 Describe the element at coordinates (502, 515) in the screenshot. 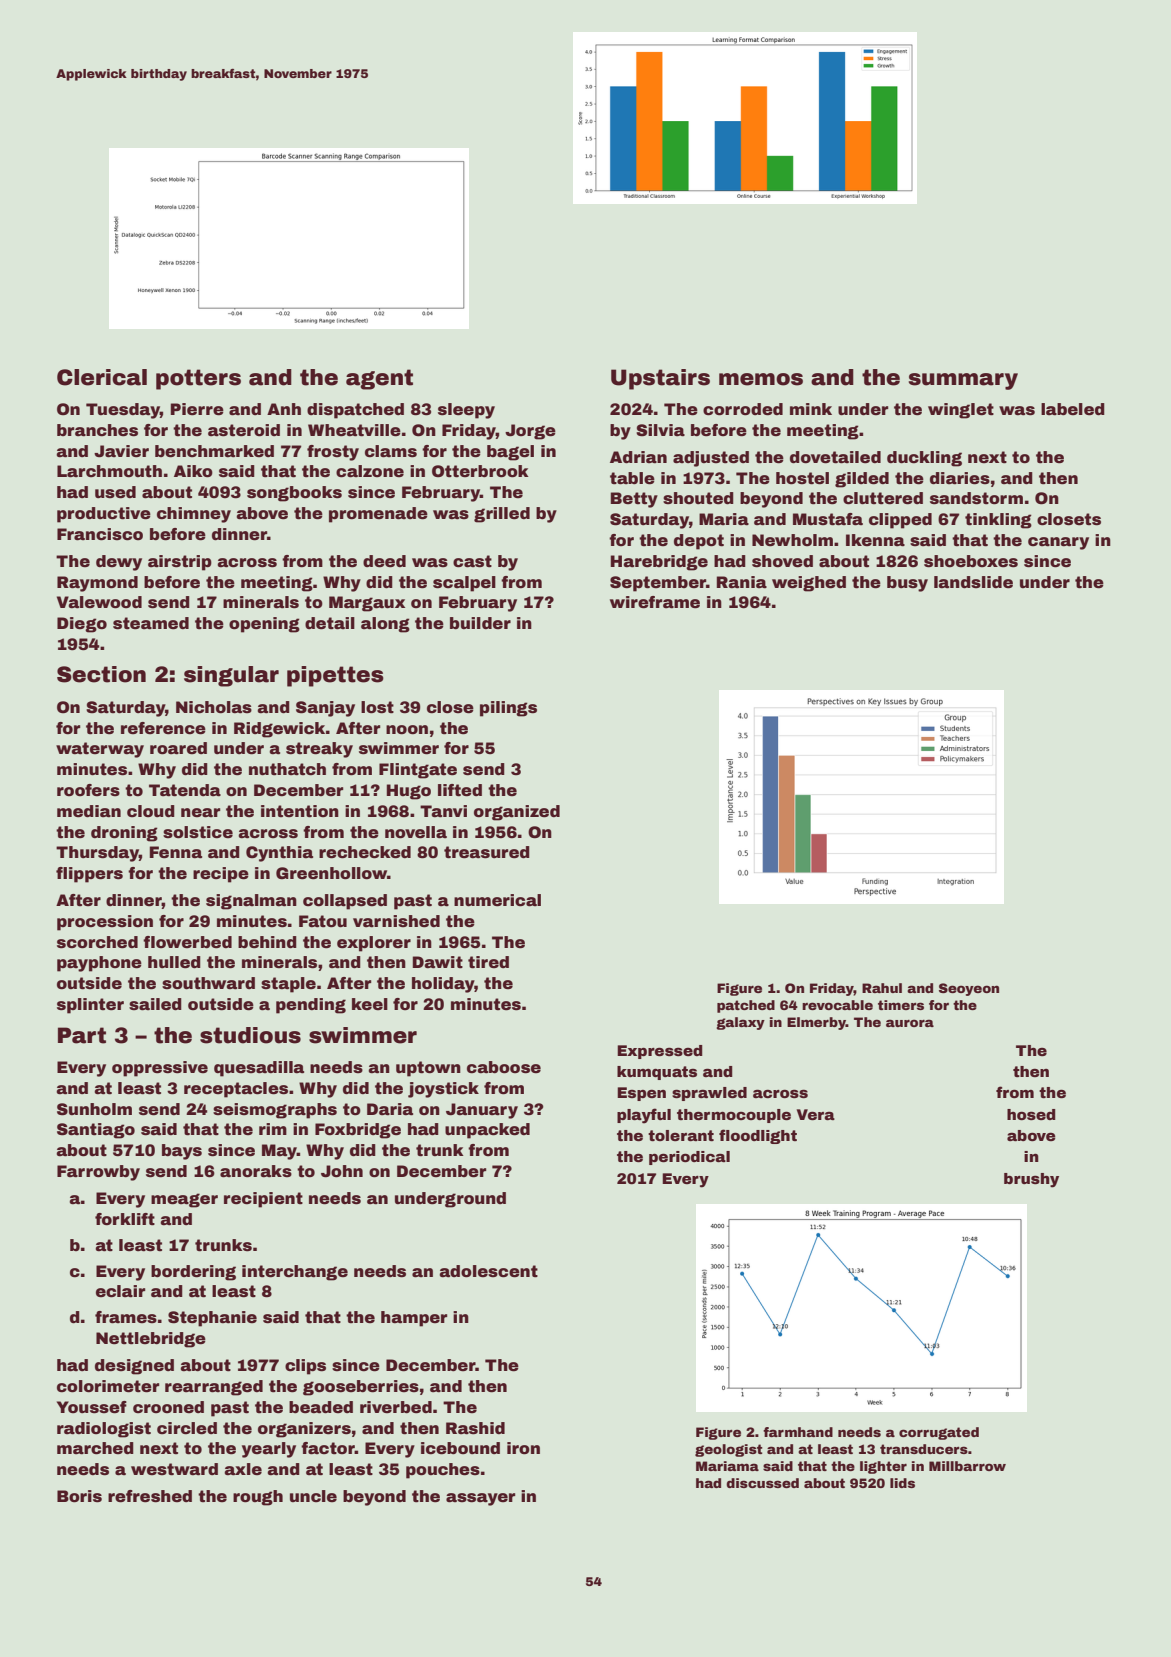

I see `grilled` at that location.
